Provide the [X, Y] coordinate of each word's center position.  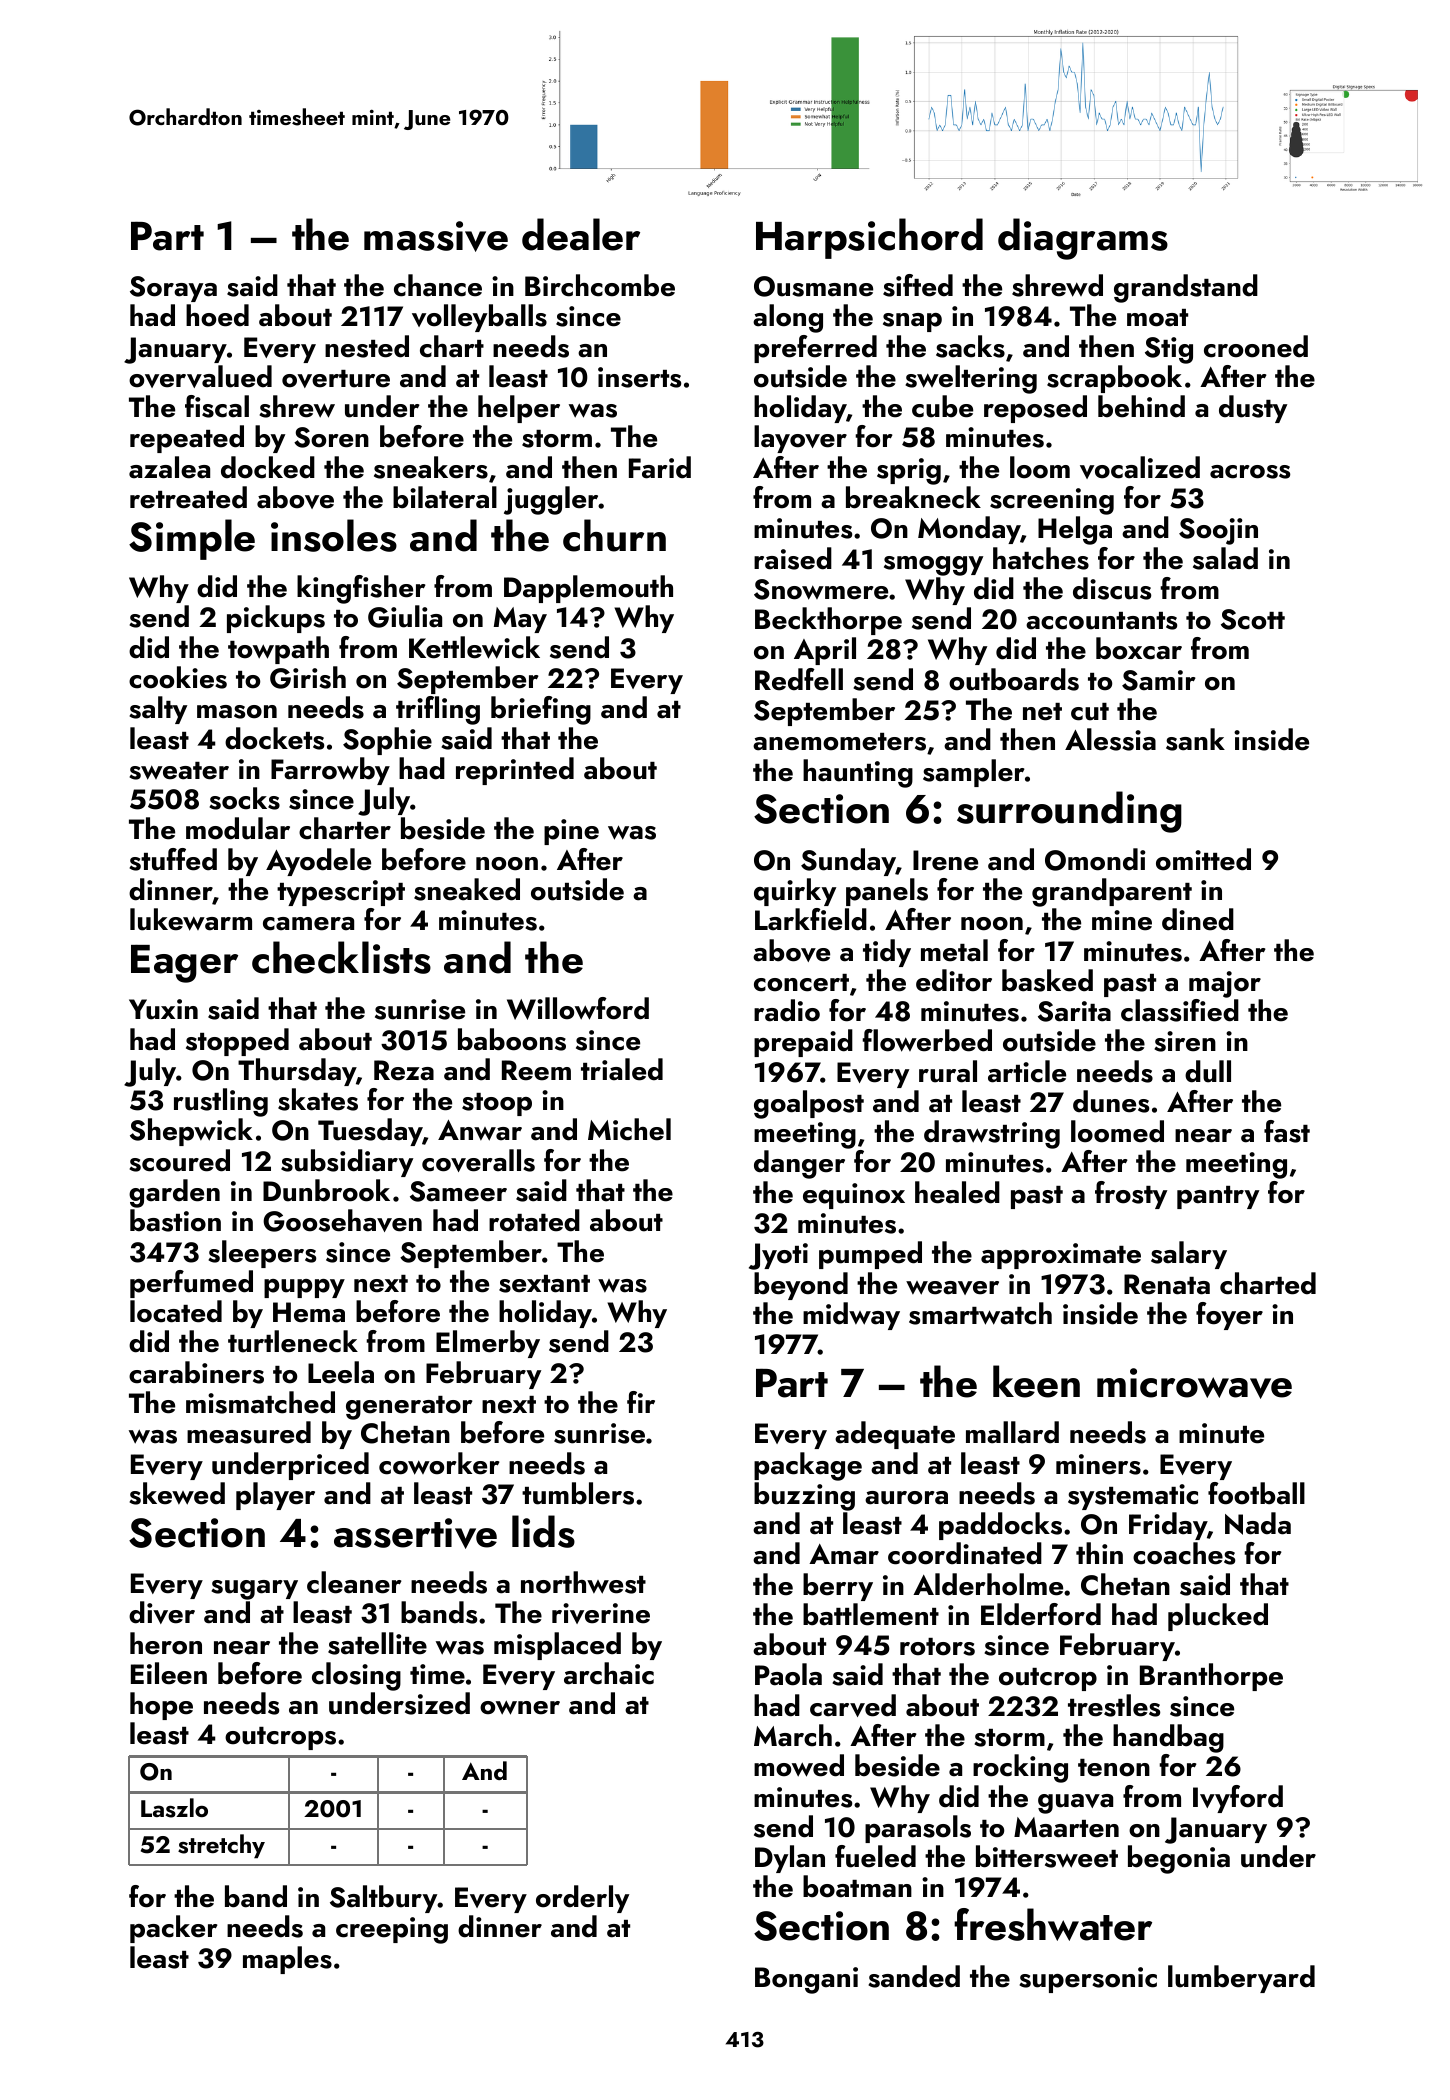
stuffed [173, 859]
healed [957, 1192]
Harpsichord [869, 238]
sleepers [262, 1254]
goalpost [809, 1104]
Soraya [173, 289]
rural [948, 1071]
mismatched [260, 1402]
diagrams [1083, 239]
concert [801, 983]
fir [641, 1402]
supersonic [1088, 1980]
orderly [582, 1899]
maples [287, 1960]
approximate [1061, 1256]
